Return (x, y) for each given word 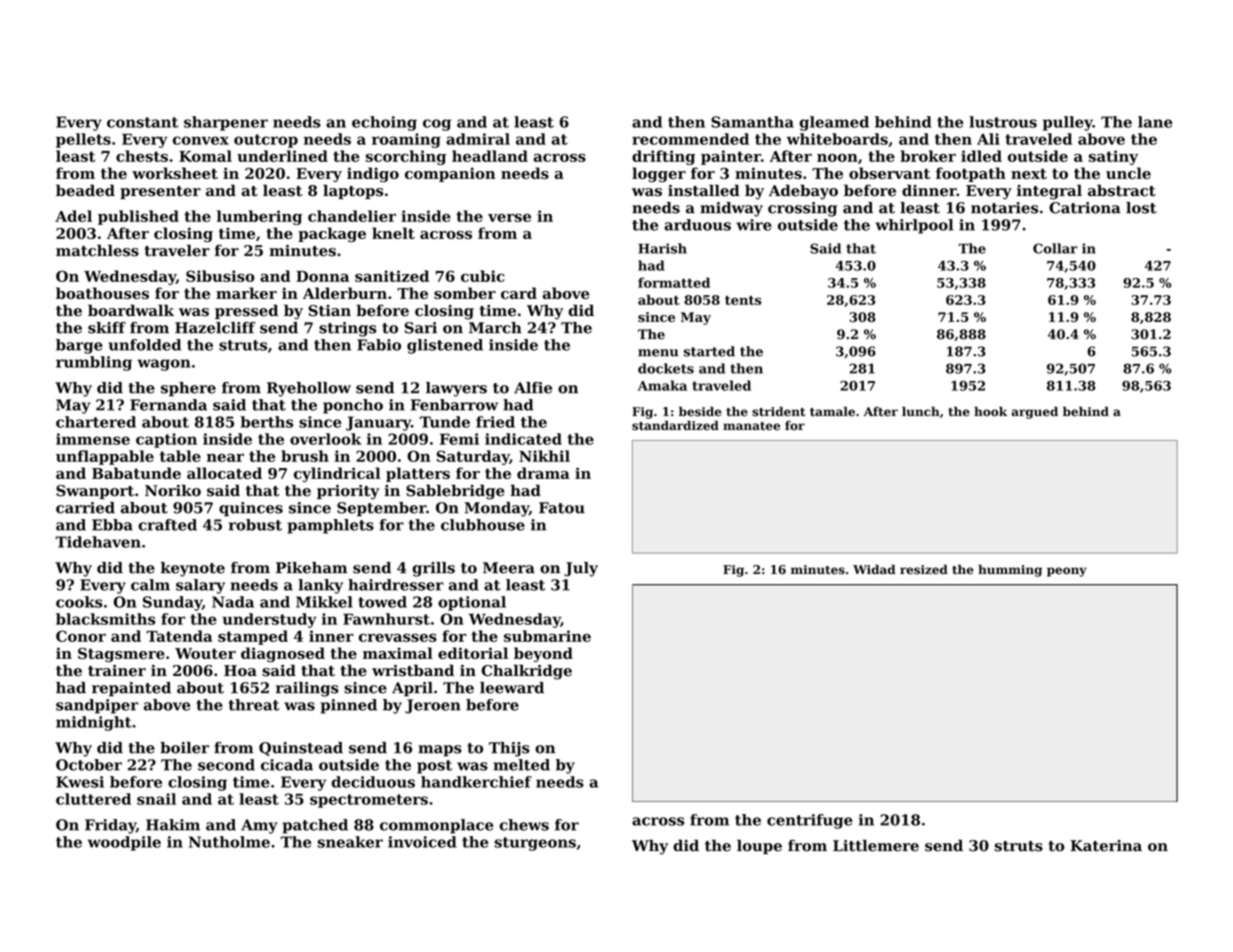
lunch (921, 412)
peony (1067, 572)
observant (889, 173)
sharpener (226, 123)
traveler (177, 250)
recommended (690, 139)
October (89, 765)
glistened (445, 346)
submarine (547, 636)
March (495, 328)
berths (267, 422)
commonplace (436, 826)
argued (1034, 413)
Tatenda (179, 636)
